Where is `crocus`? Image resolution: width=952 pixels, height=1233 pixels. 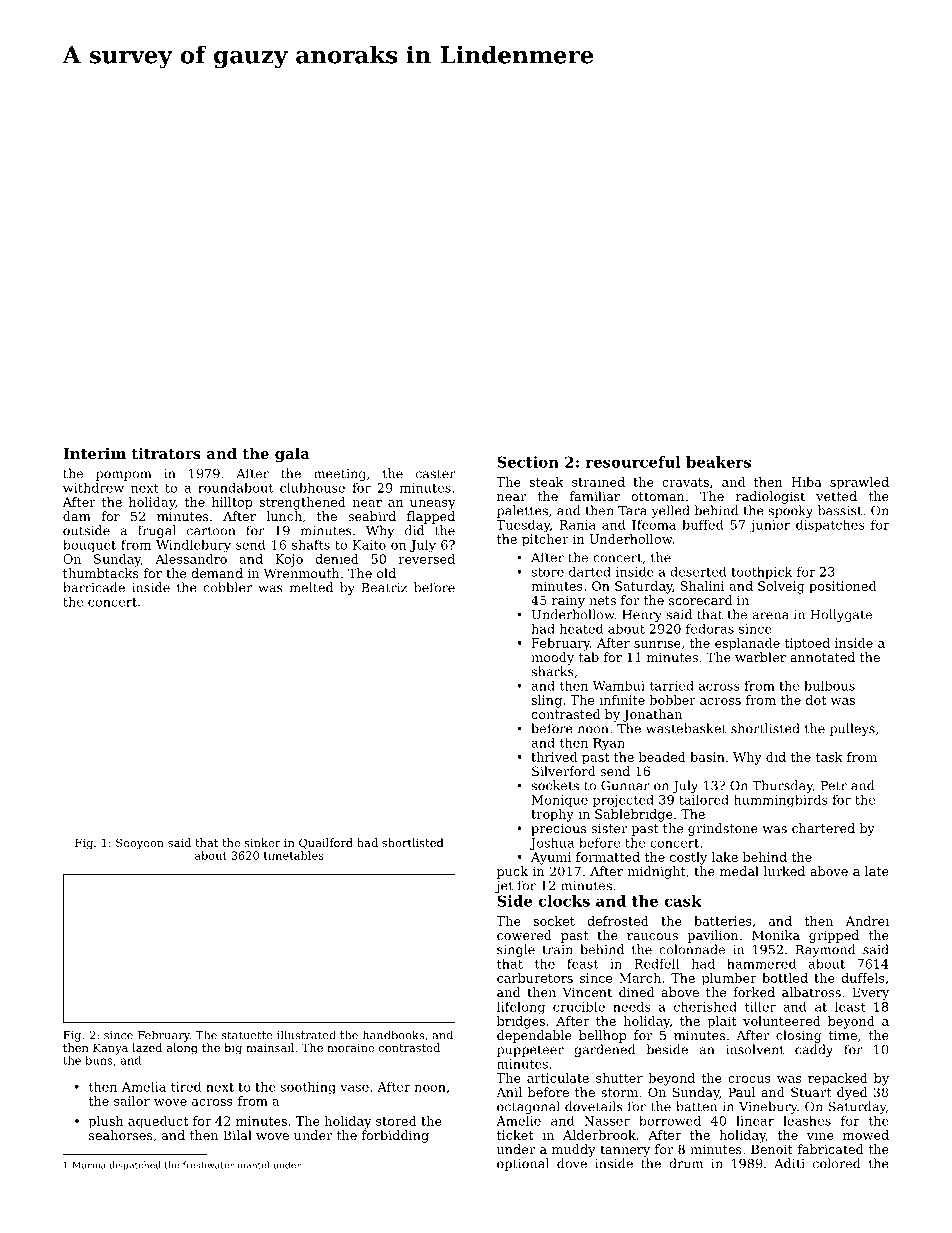 crocus is located at coordinates (749, 1079).
